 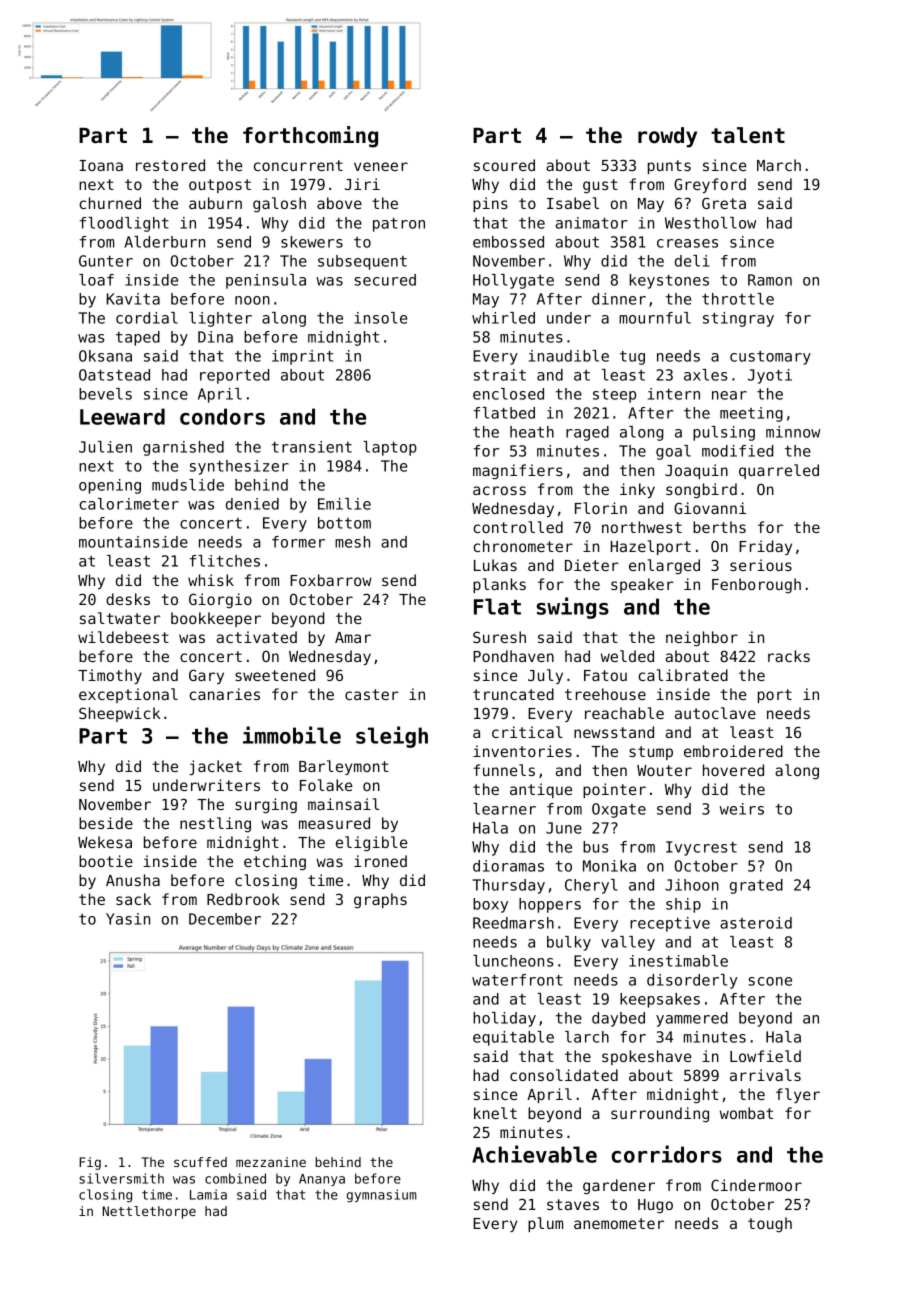 I want to click on grated, so click(x=756, y=886).
